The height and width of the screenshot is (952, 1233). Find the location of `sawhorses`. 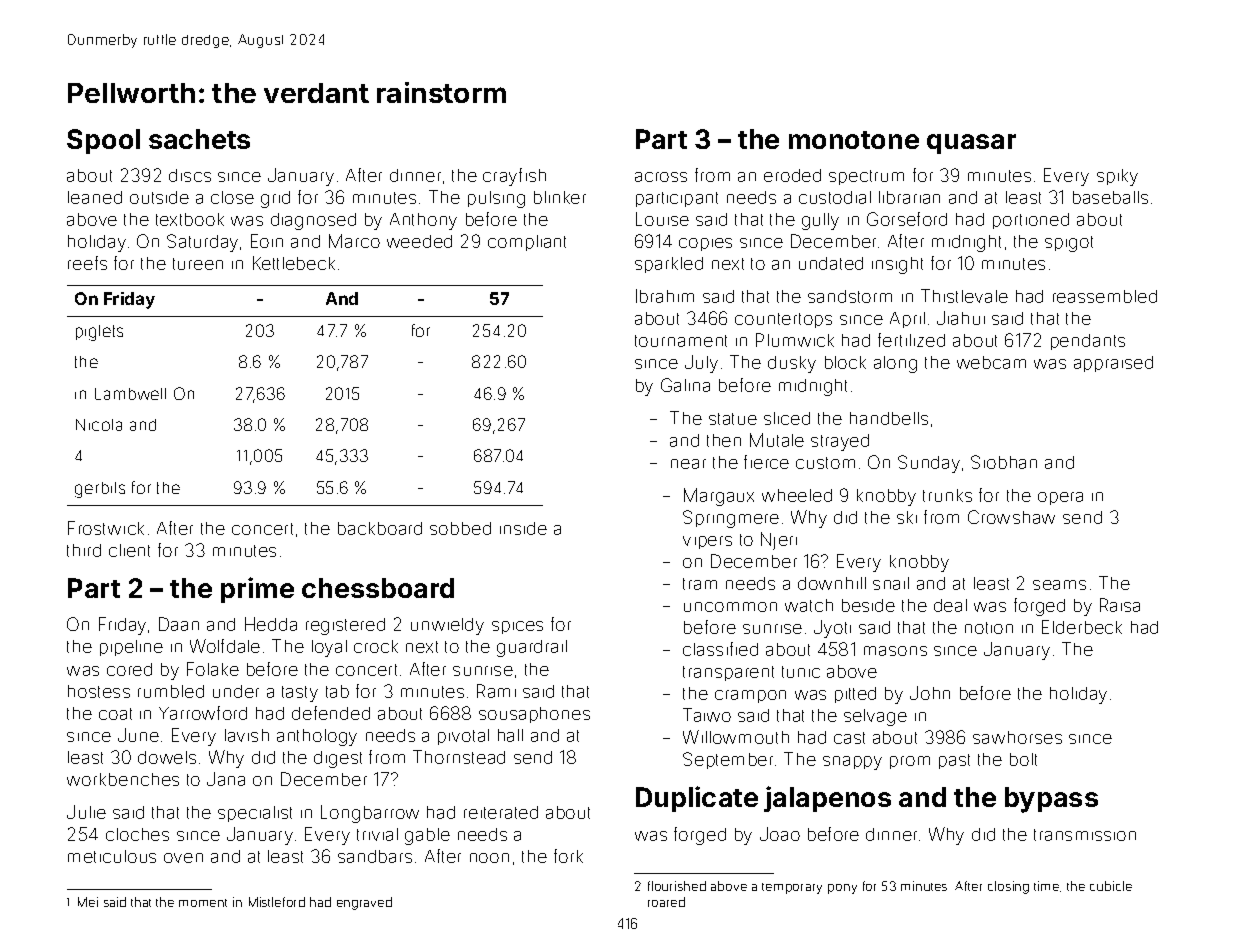

sawhorses is located at coordinates (1017, 737).
